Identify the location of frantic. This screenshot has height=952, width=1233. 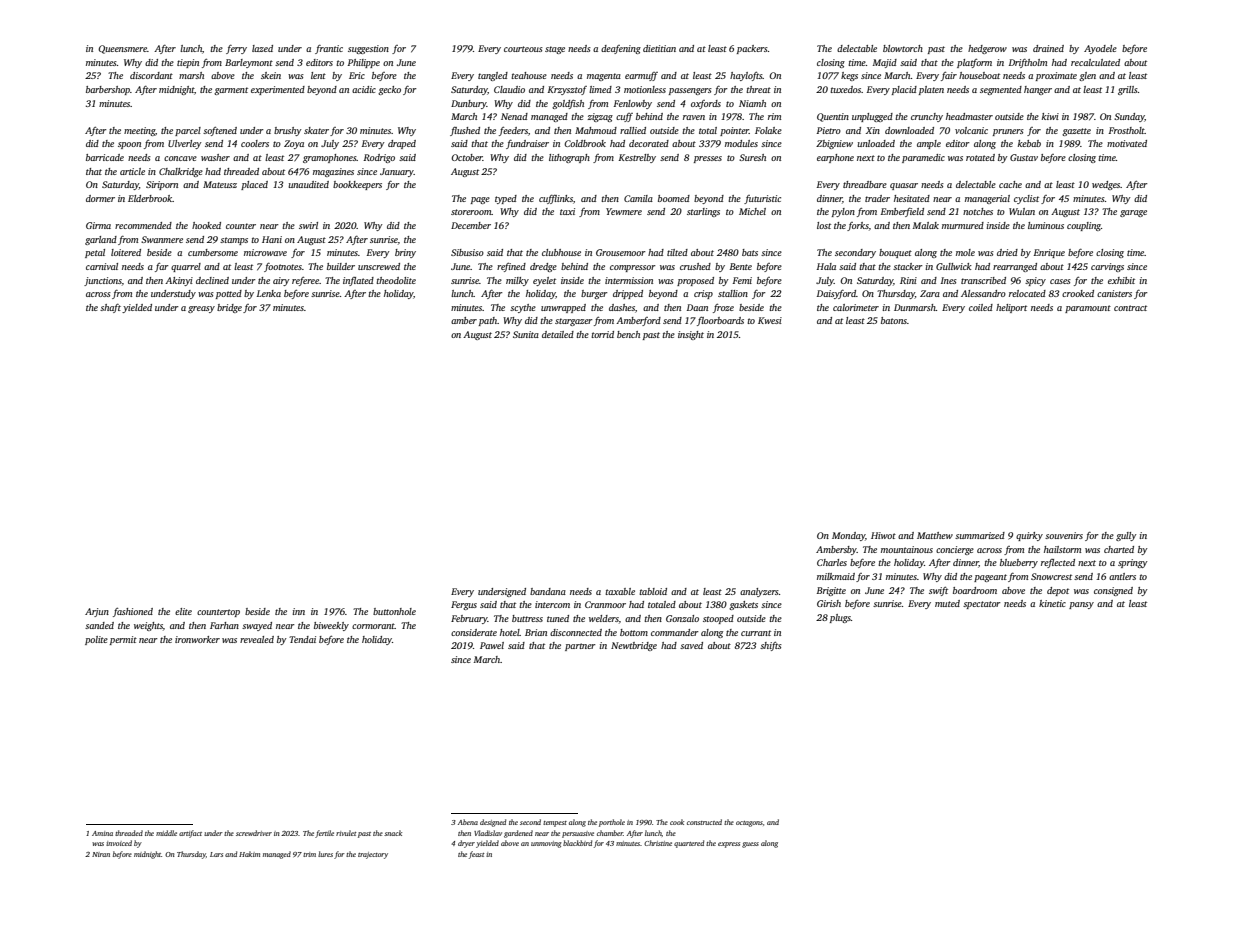
(329, 49).
